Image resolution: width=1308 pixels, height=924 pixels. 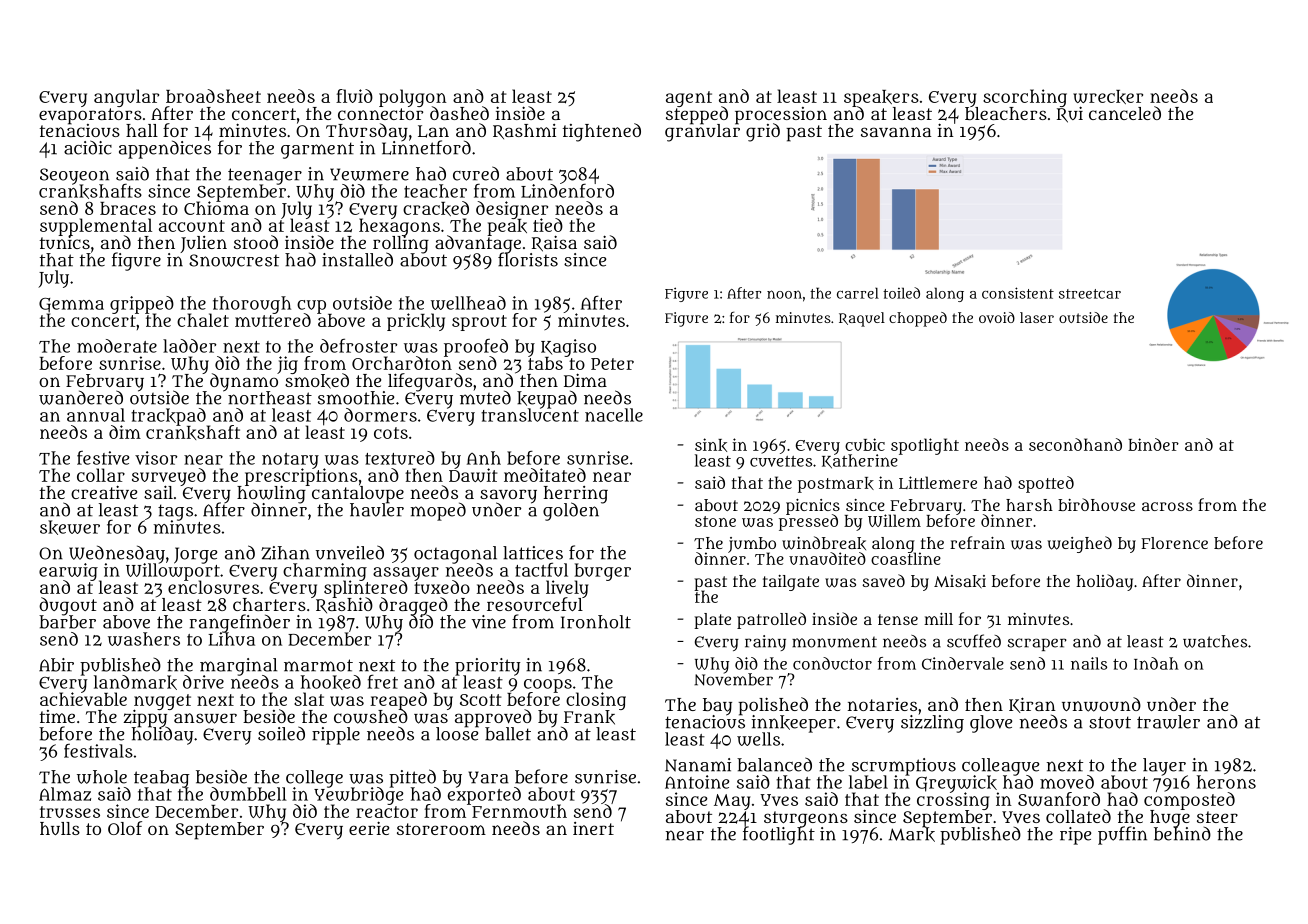 What do you see at coordinates (60, 828) in the screenshot?
I see `hulls` at bounding box center [60, 828].
